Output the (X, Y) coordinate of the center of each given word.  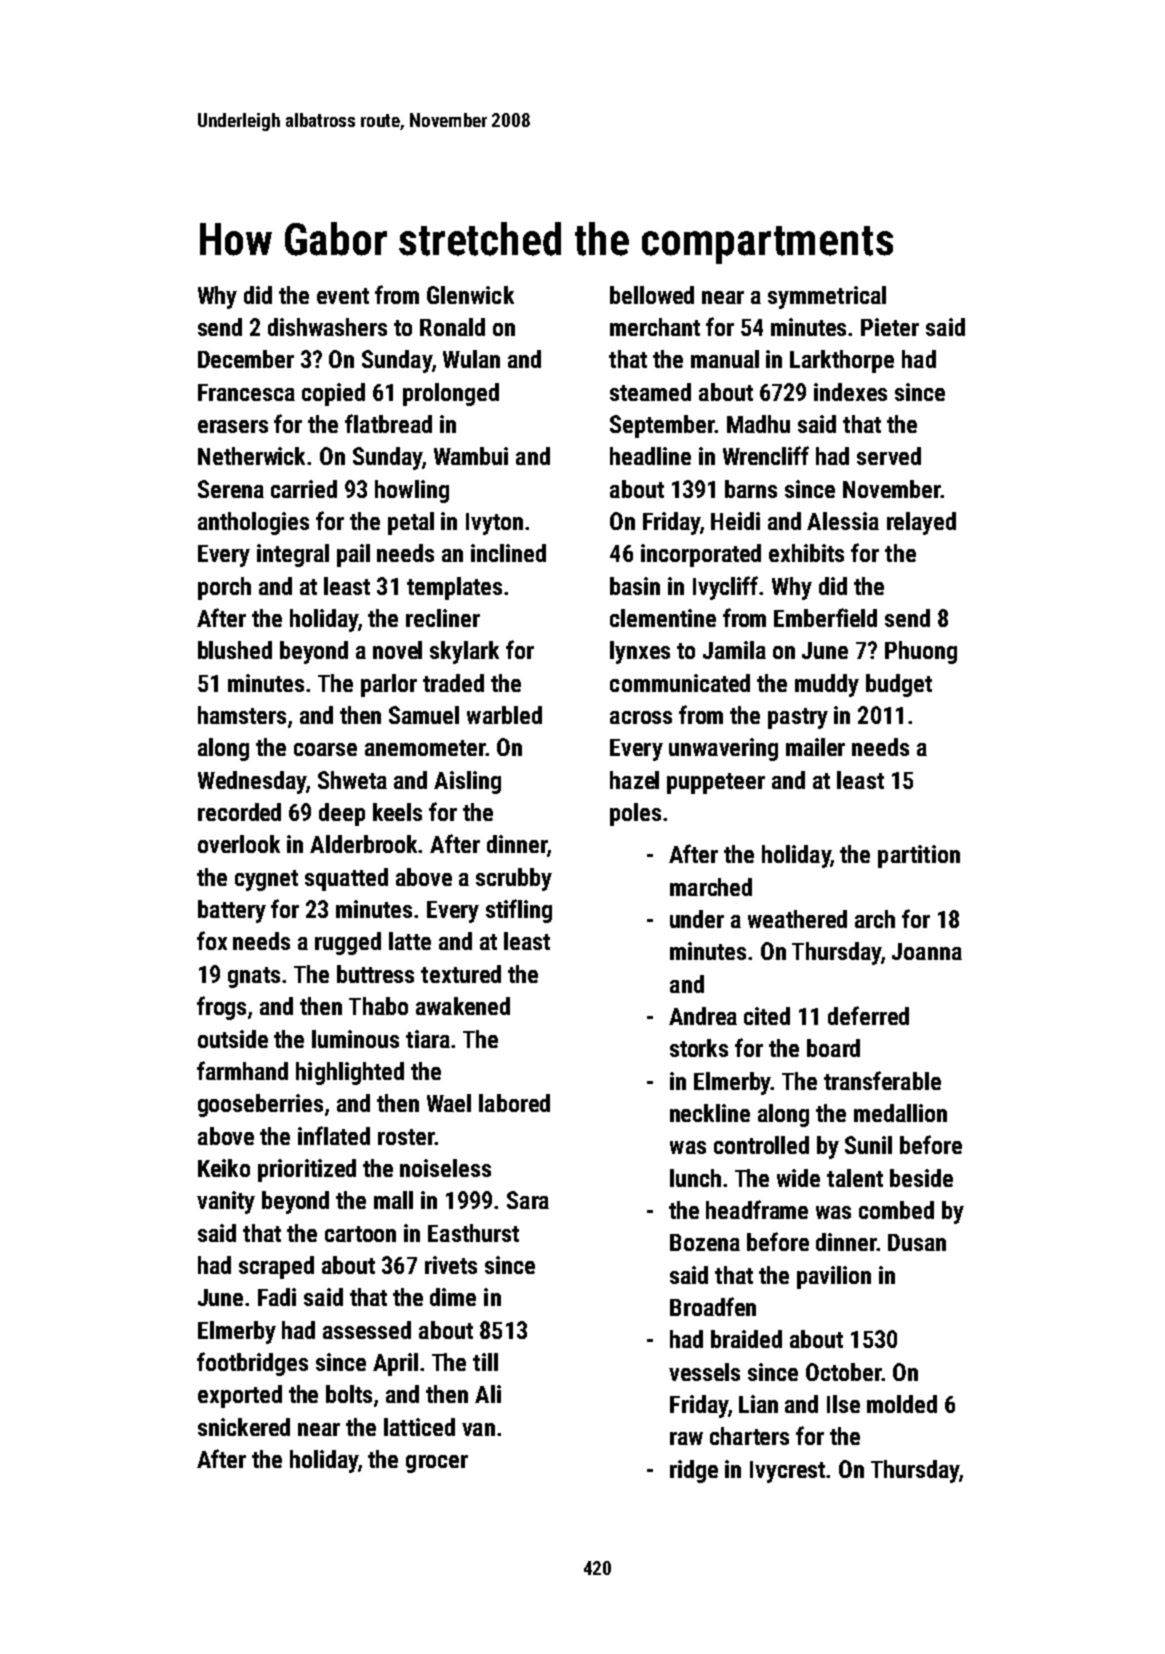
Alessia (843, 521)
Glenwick (470, 295)
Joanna (927, 951)
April (395, 1364)
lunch (695, 1178)
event (343, 296)
